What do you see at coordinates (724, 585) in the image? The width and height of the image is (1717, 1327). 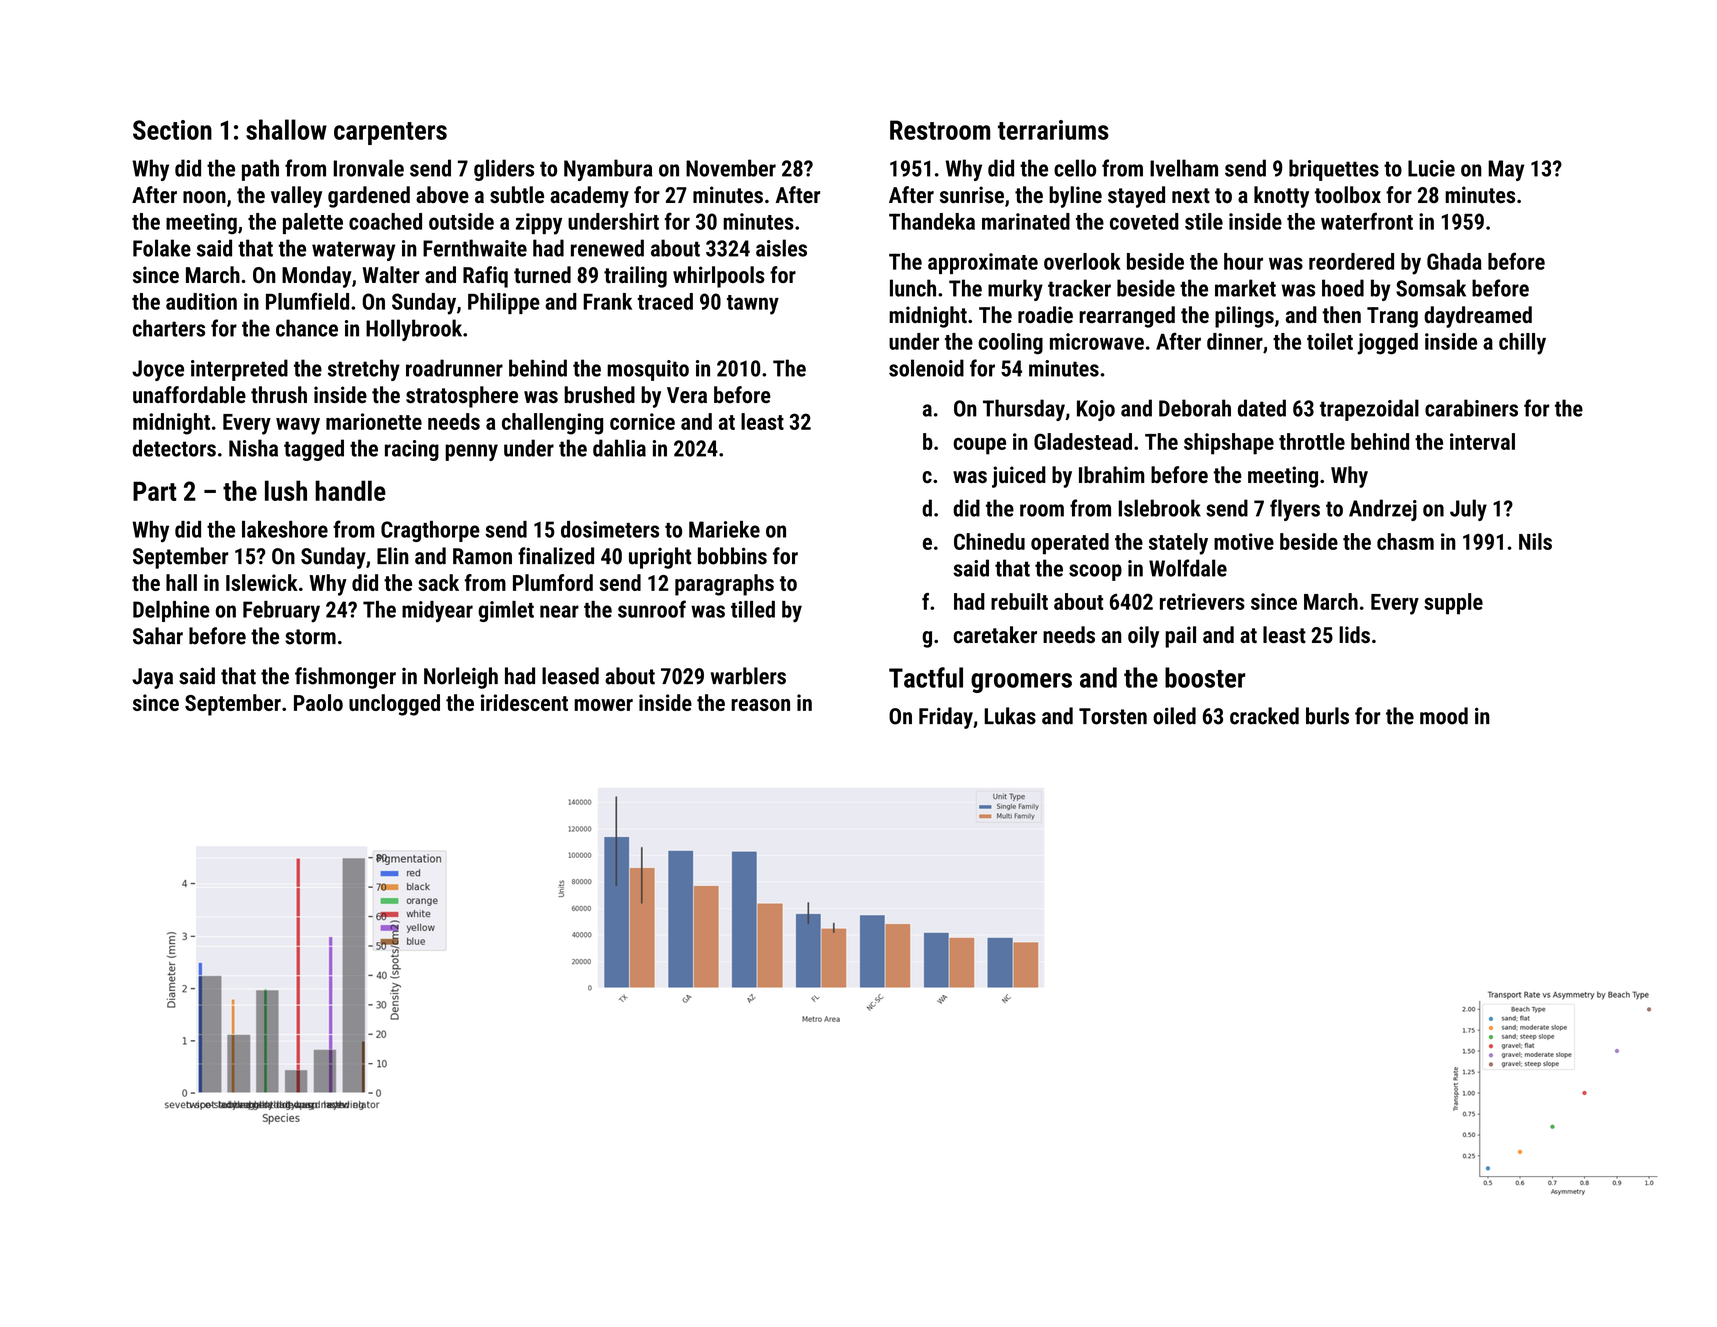 I see `paragraphs` at bounding box center [724, 585].
